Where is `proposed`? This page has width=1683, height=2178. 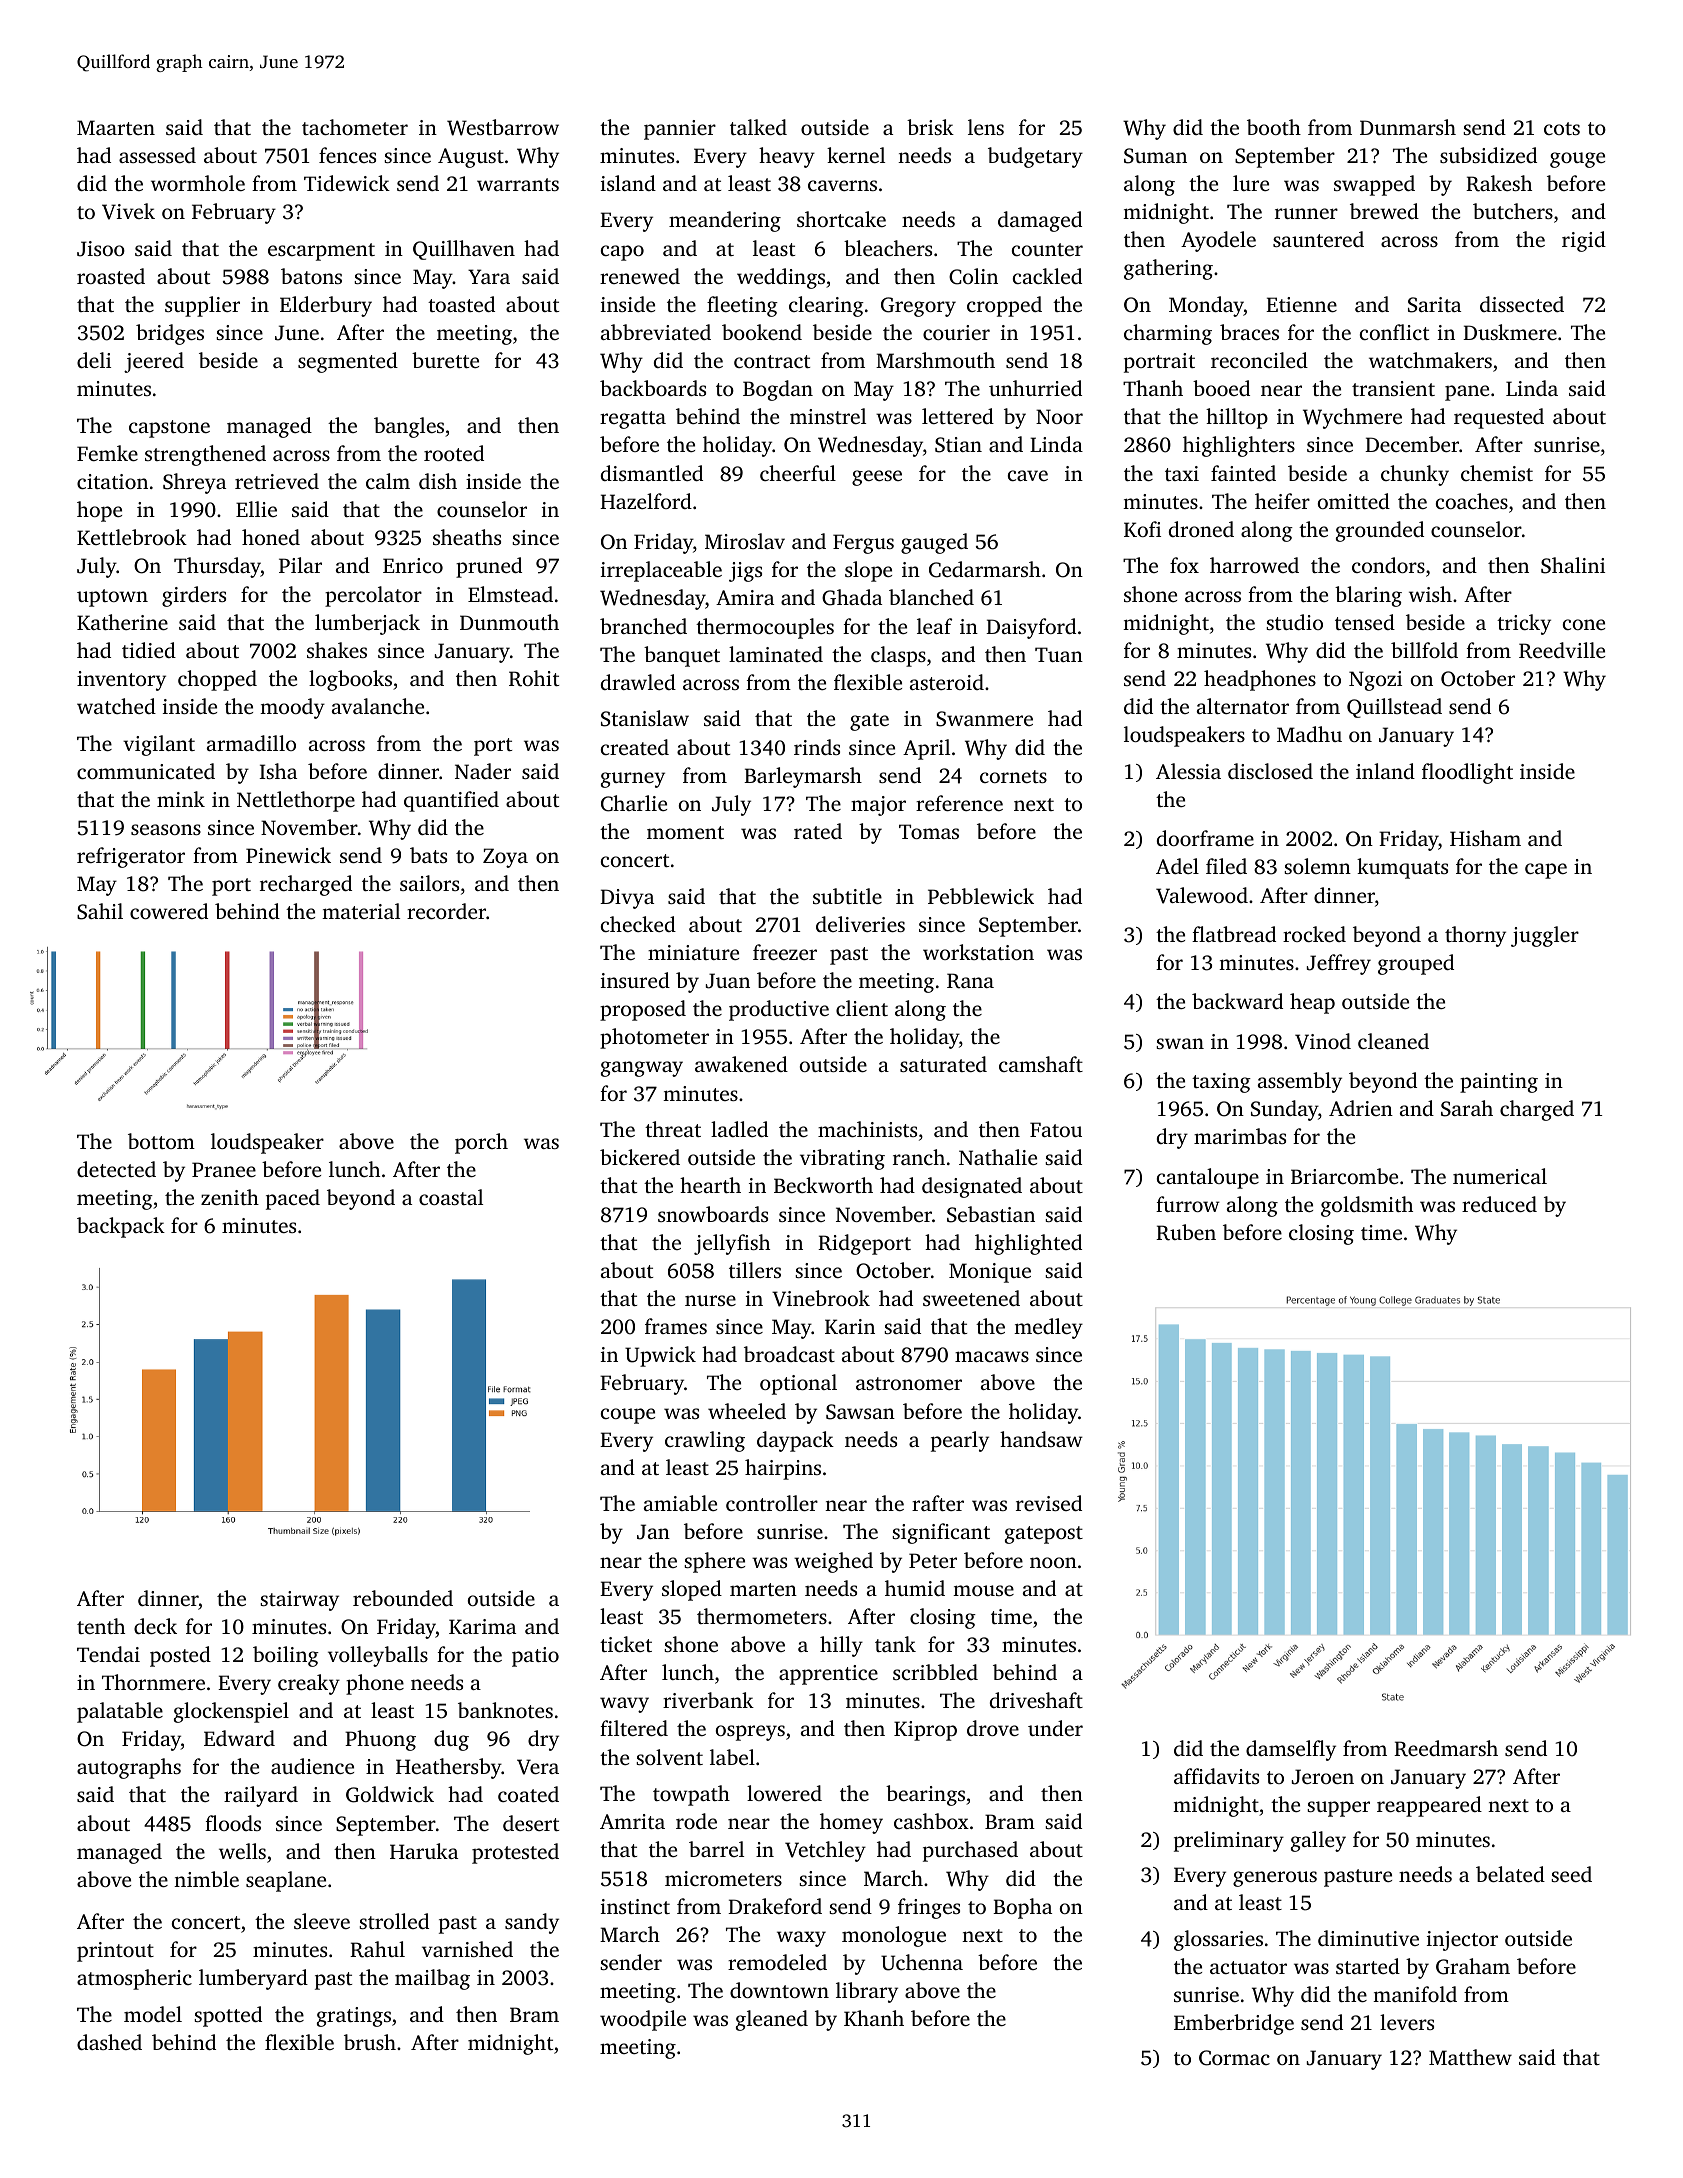
proposed is located at coordinates (643, 1010).
